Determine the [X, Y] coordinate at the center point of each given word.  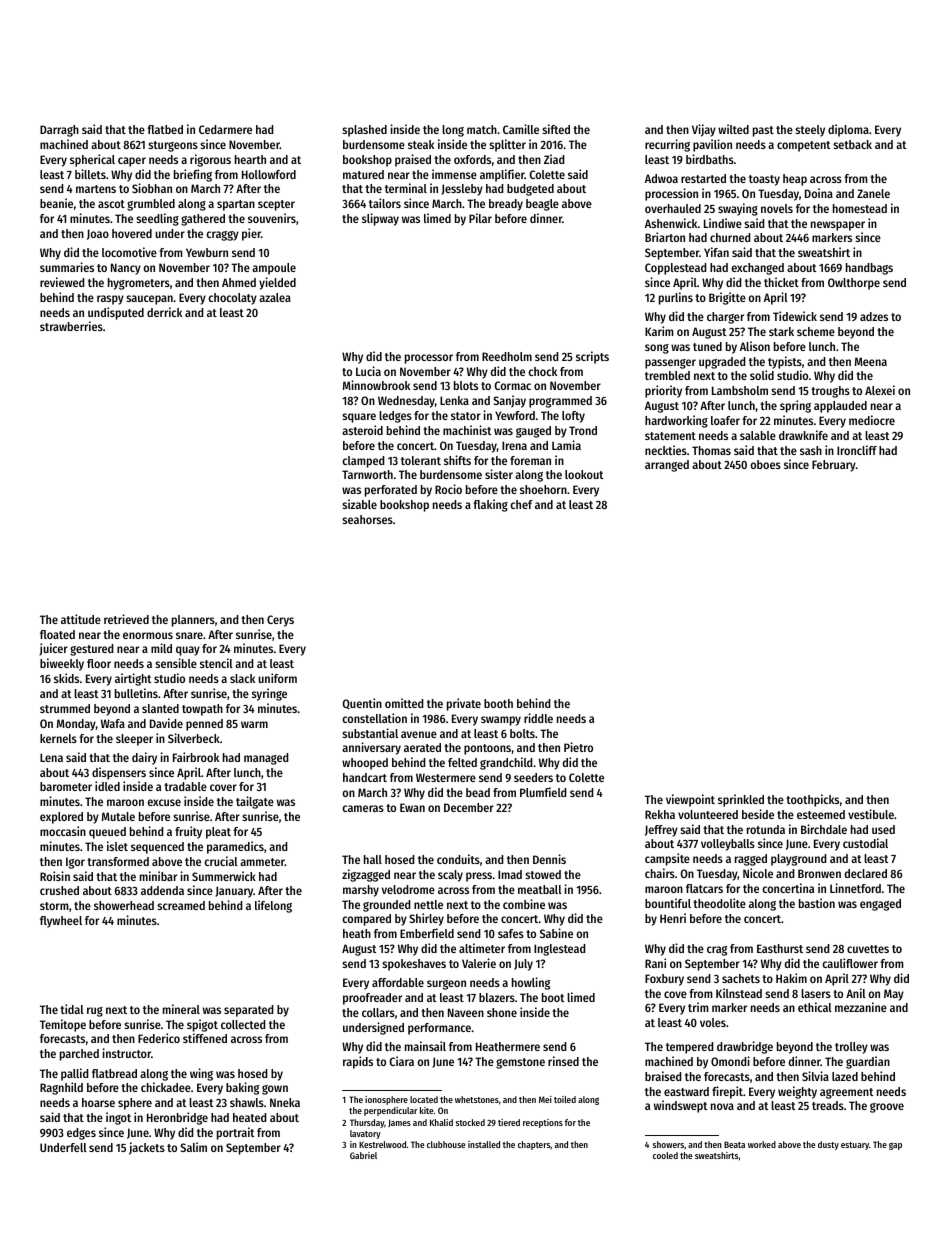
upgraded [722, 363]
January [234, 892]
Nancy [126, 269]
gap [895, 1146]
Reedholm [507, 356]
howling [531, 983]
